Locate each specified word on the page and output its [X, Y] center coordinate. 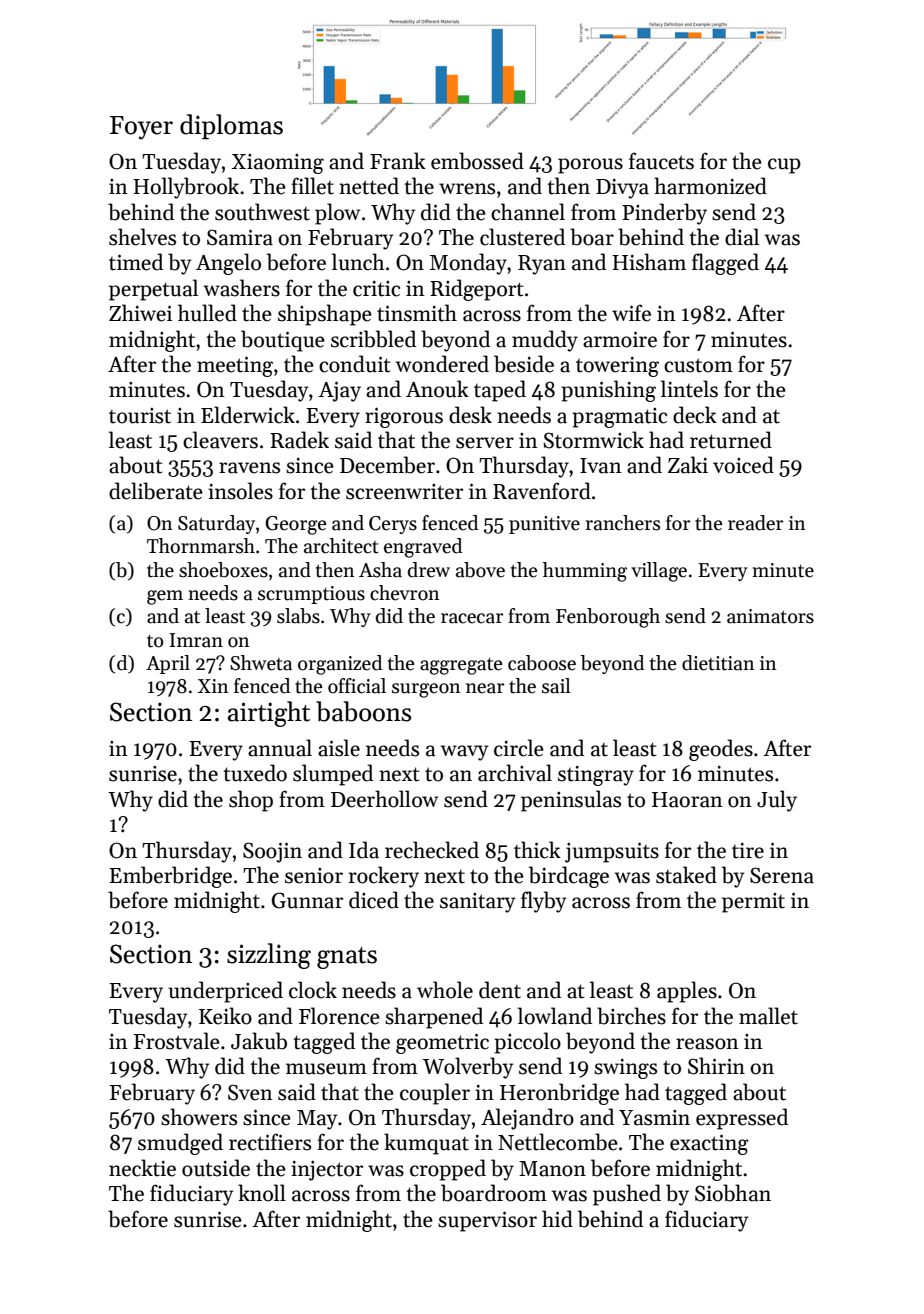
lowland [555, 1016]
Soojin [272, 852]
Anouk [437, 389]
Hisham [649, 262]
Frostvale [176, 1041]
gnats [347, 958]
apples [687, 992]
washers [242, 288]
